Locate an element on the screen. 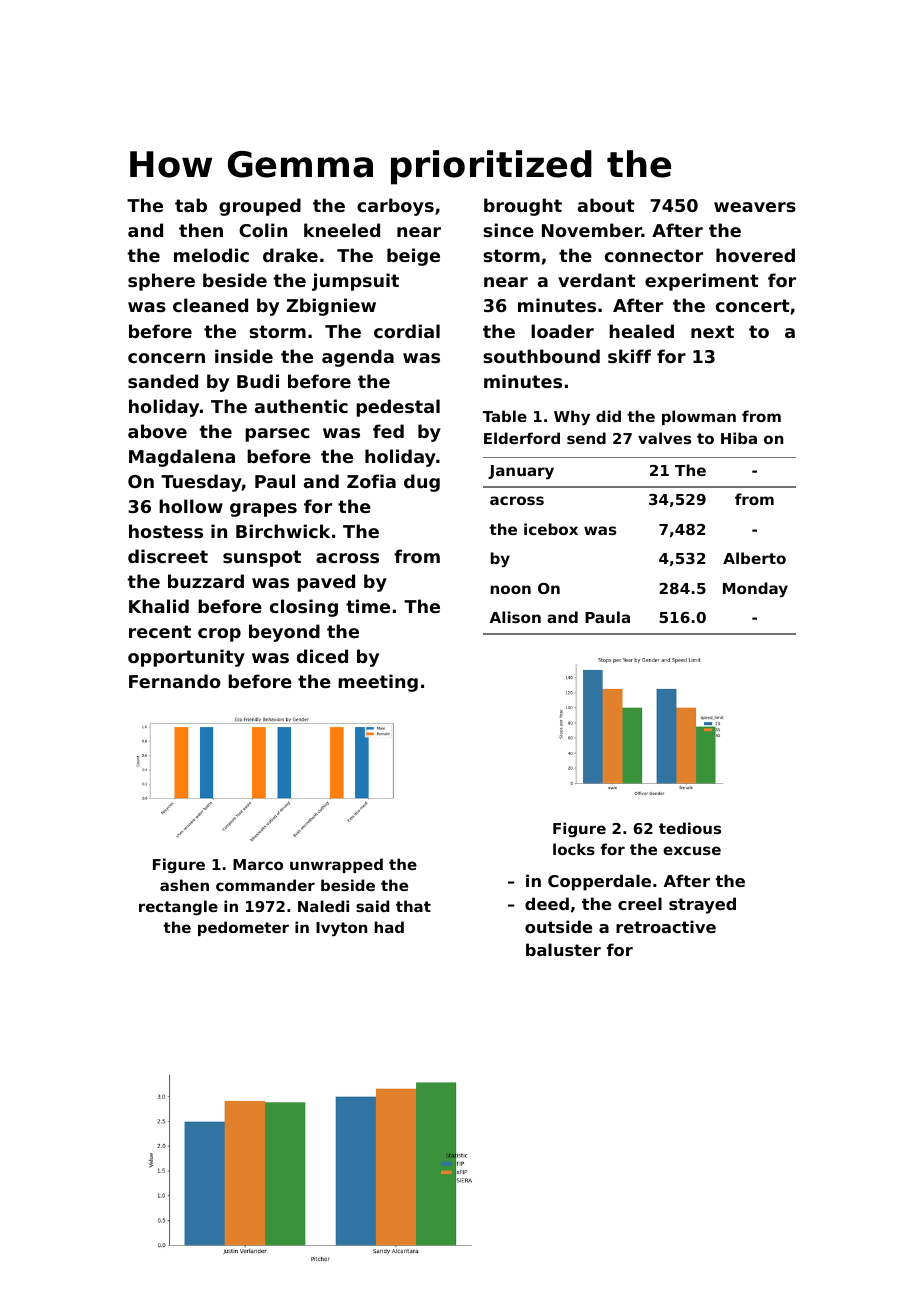 The height and width of the screenshot is (1311, 924). tedious is located at coordinates (690, 828).
